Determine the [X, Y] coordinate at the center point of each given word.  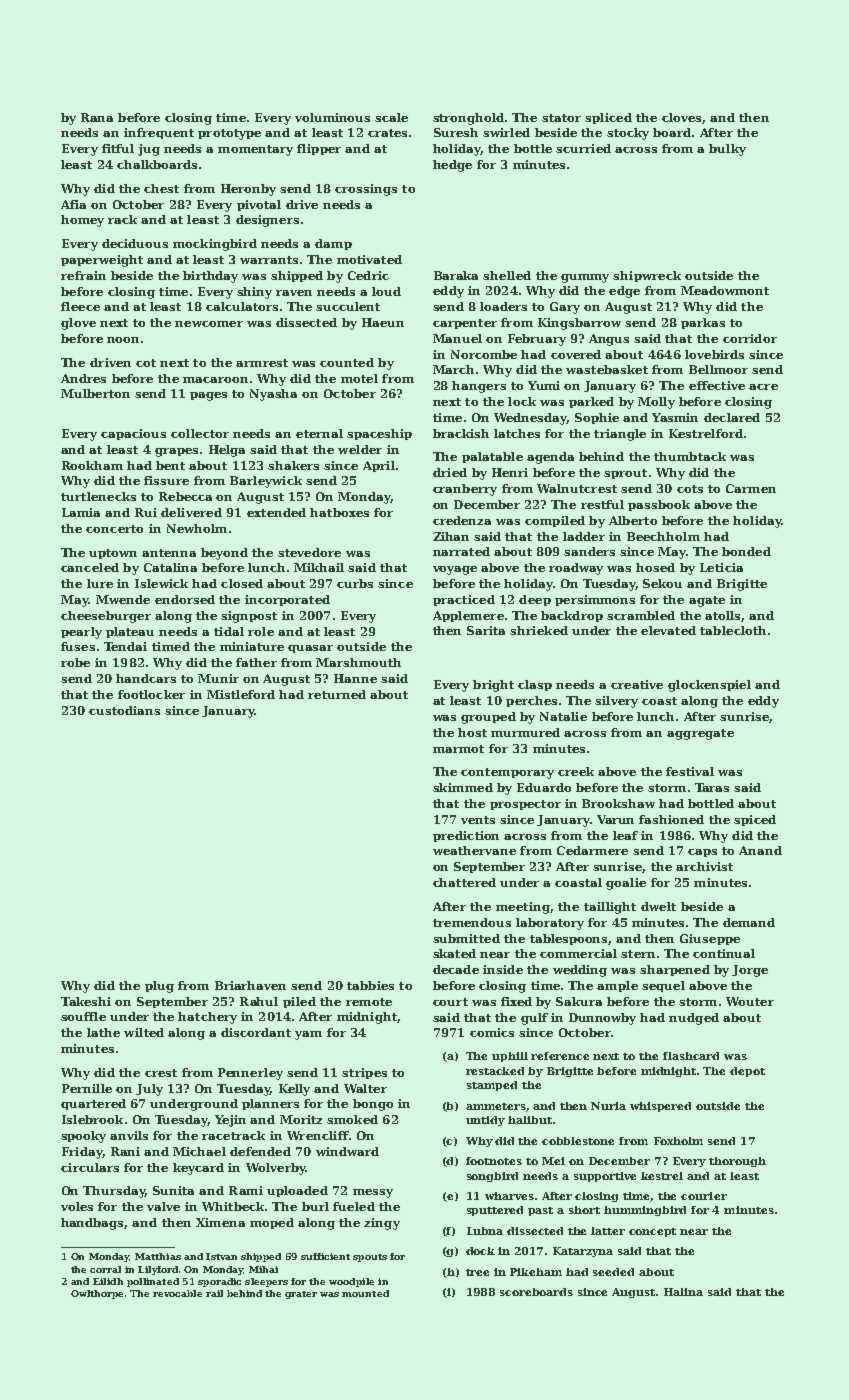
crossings [366, 190]
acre [763, 387]
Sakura [579, 1001]
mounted [365, 1293]
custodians [124, 710]
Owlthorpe [97, 1294]
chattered [464, 882]
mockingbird [215, 245]
